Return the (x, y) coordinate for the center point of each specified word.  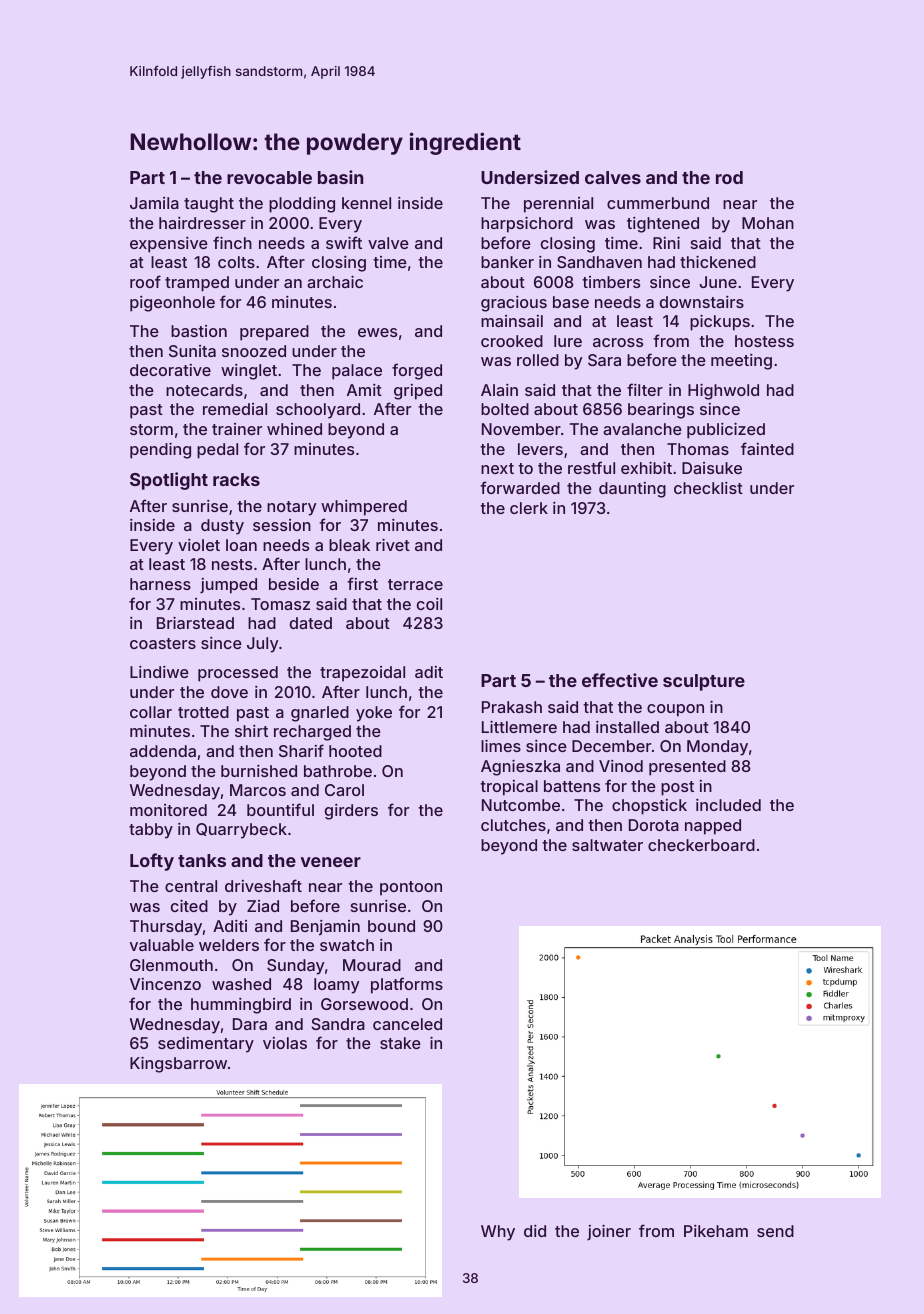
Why (498, 1233)
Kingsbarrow (178, 1065)
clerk (529, 508)
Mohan (768, 223)
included (728, 805)
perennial (558, 205)
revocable (269, 177)
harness (160, 584)
